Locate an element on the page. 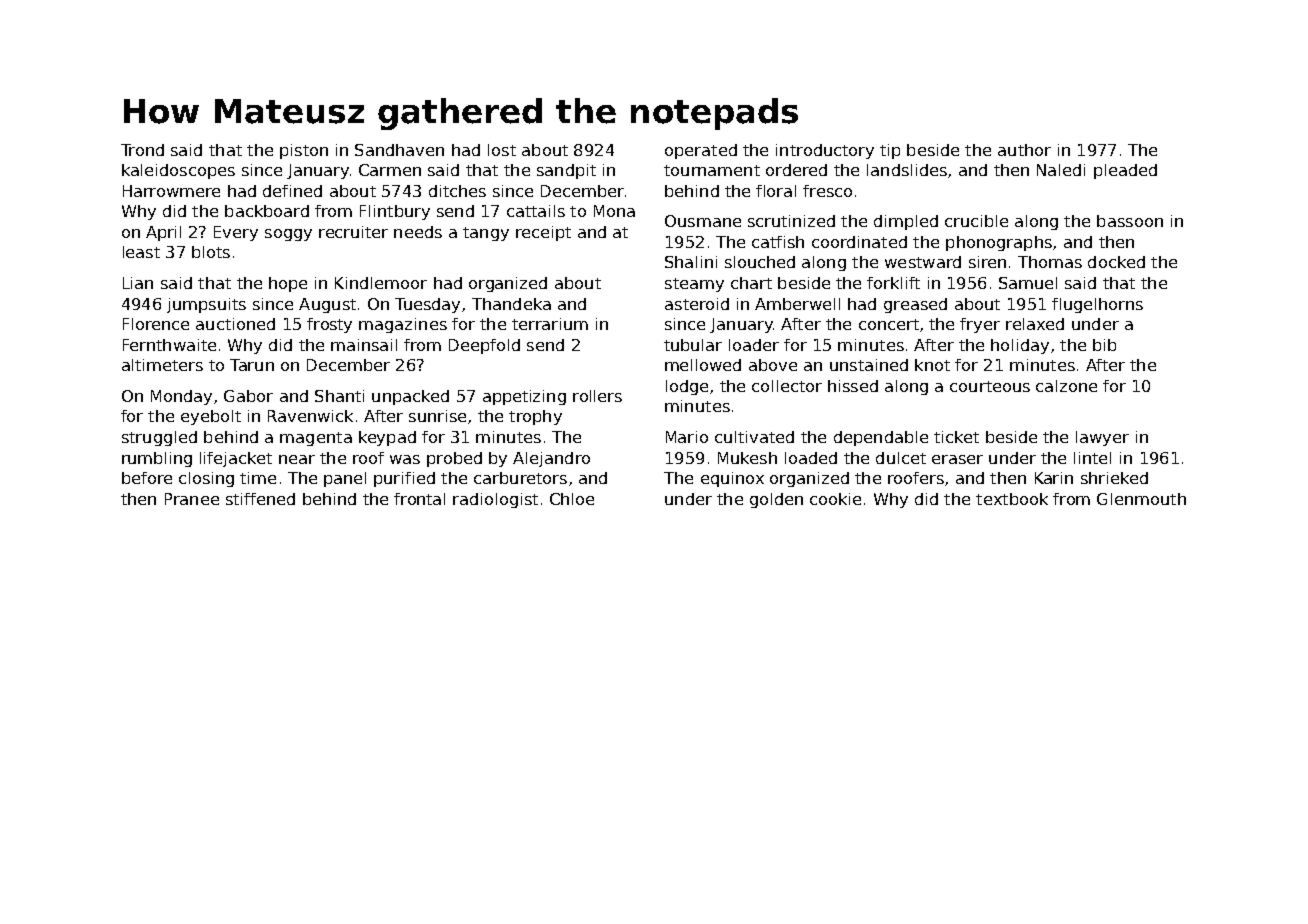 This document has width=1308, height=924. ticket is located at coordinates (956, 437).
